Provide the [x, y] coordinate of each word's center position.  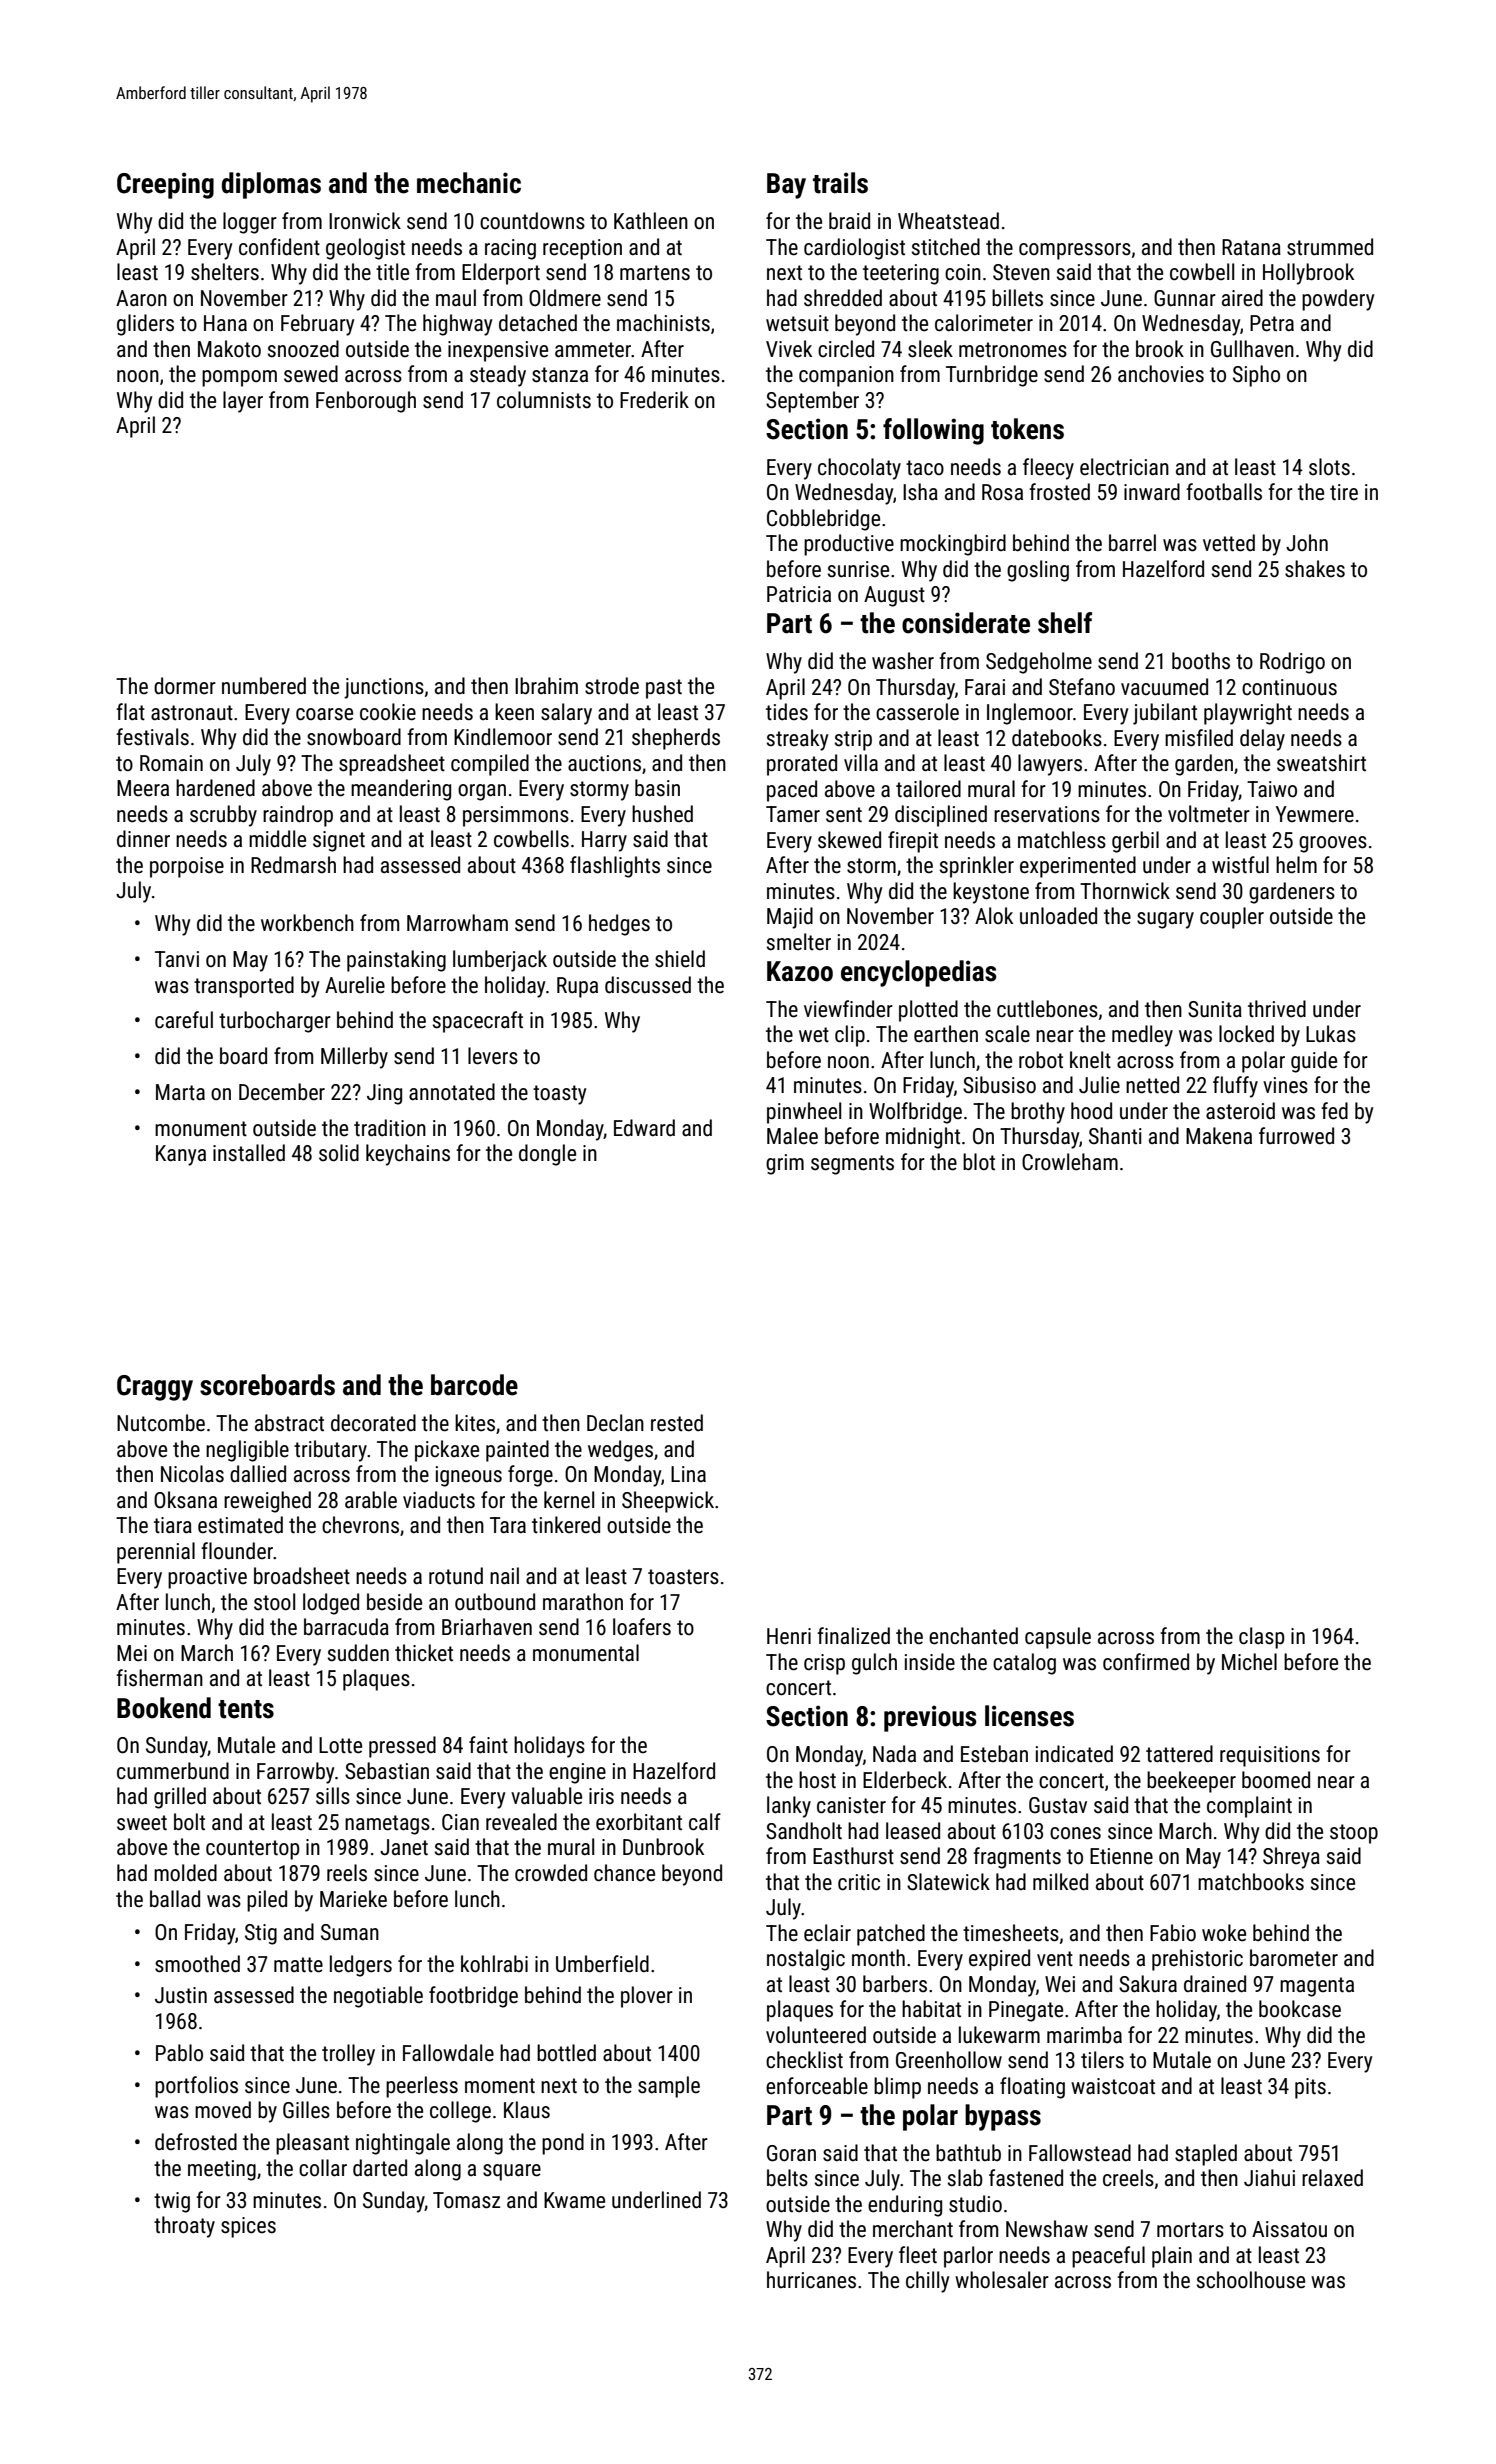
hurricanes [811, 2280]
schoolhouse [1251, 2280]
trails [840, 183]
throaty [184, 2227]
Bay [786, 186]
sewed [311, 374]
